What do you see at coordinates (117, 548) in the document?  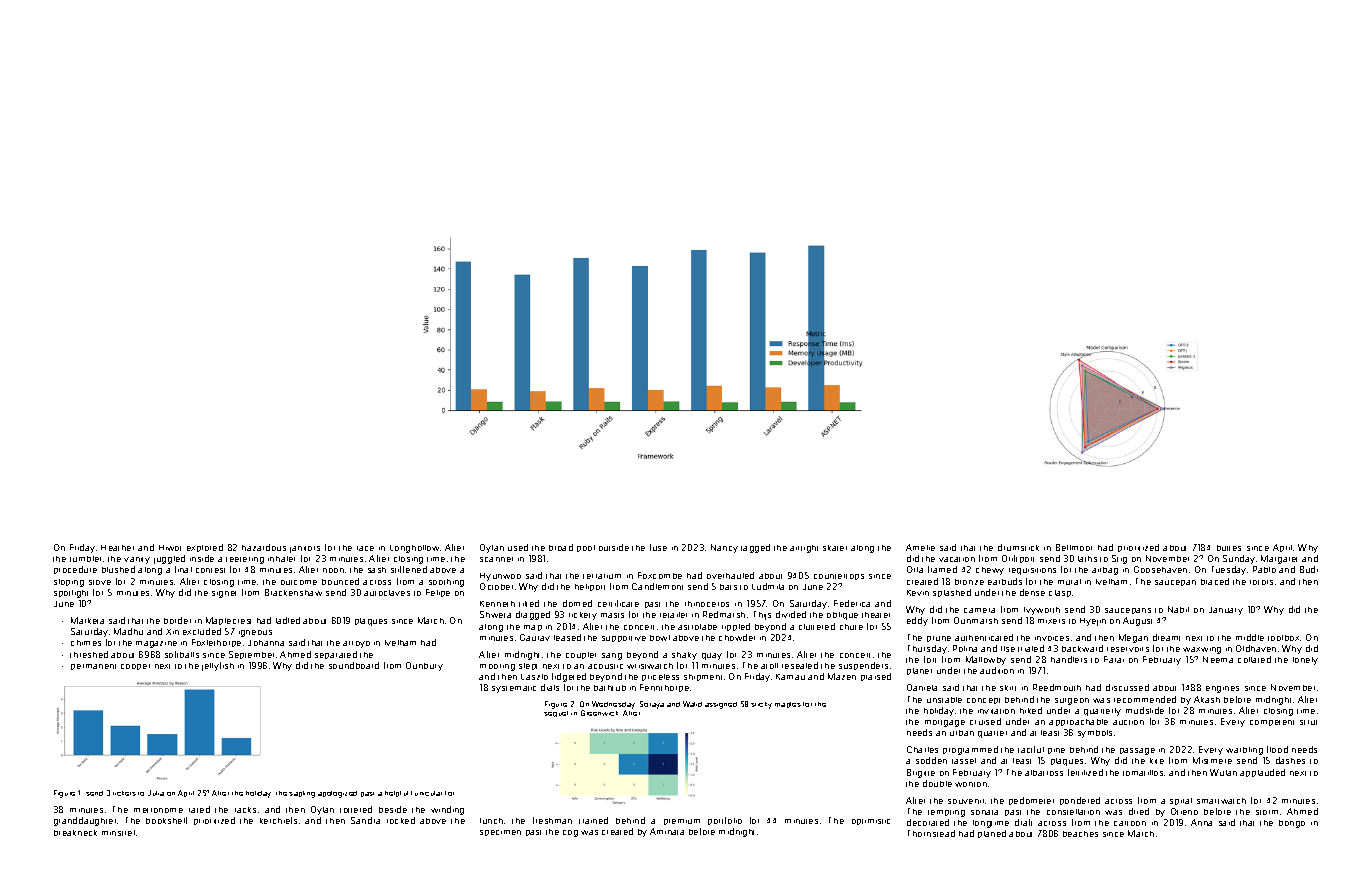 I see `Heather` at bounding box center [117, 548].
